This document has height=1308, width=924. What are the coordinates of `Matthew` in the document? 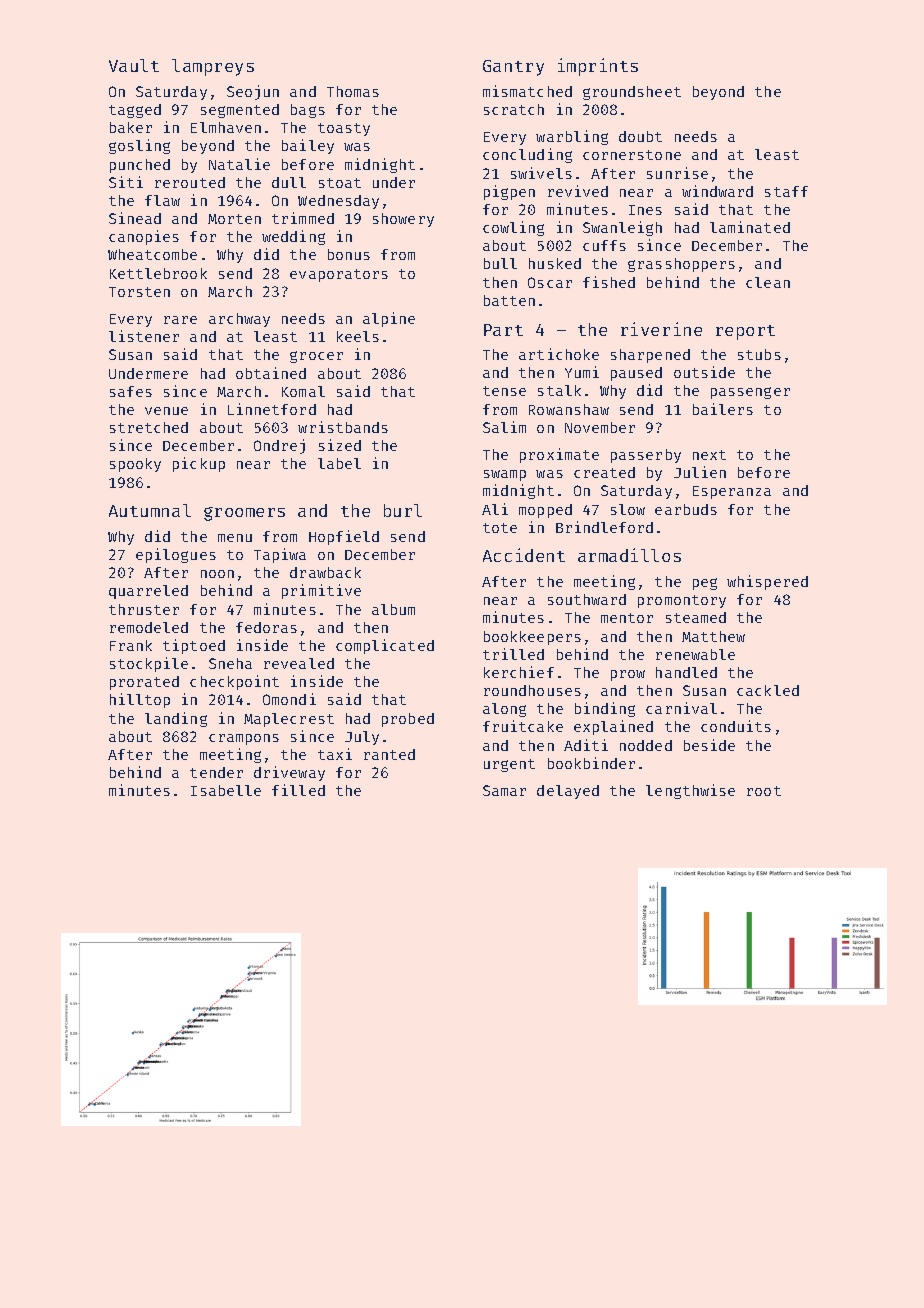 It's located at (713, 636).
